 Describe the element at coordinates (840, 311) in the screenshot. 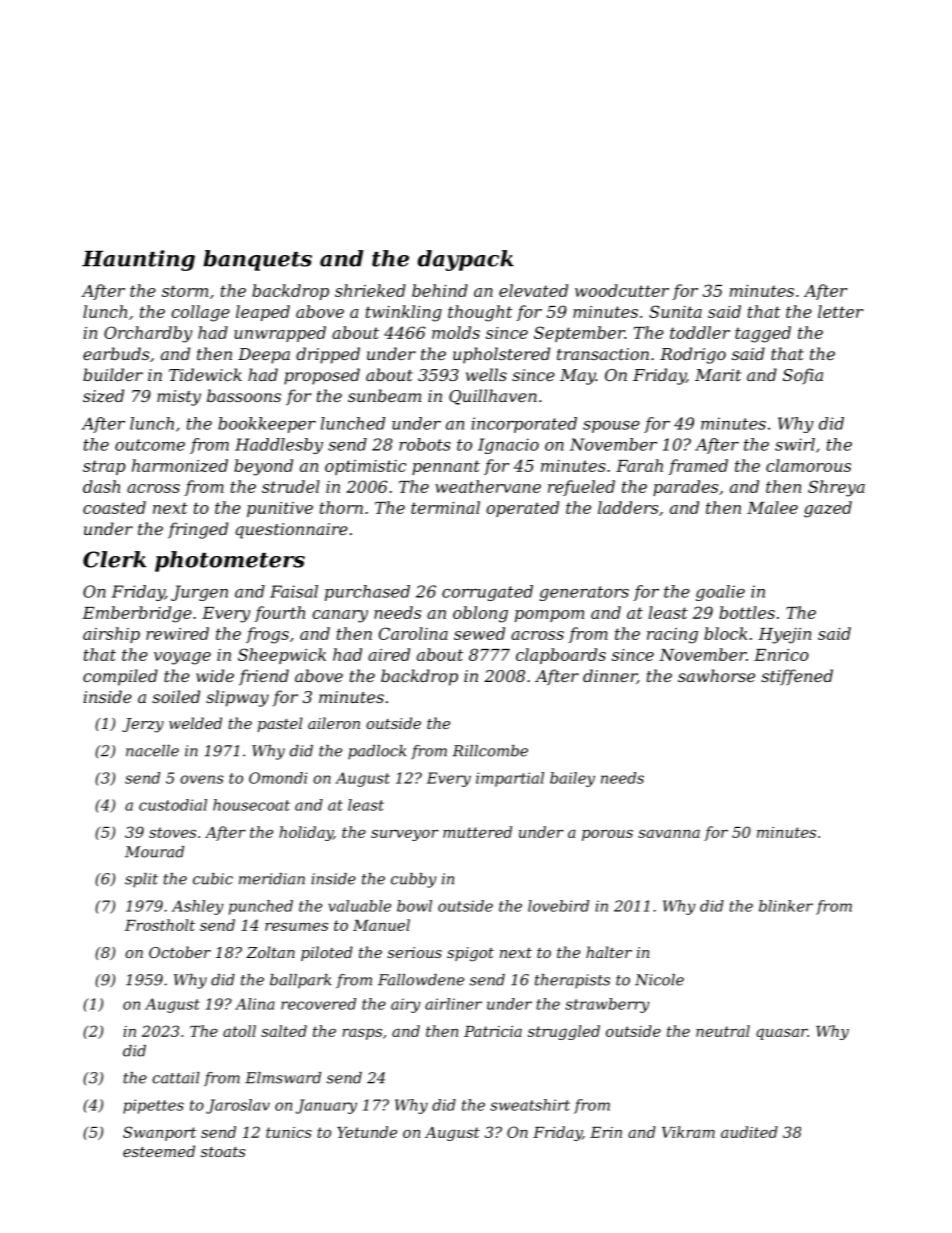

I see `letter` at that location.
